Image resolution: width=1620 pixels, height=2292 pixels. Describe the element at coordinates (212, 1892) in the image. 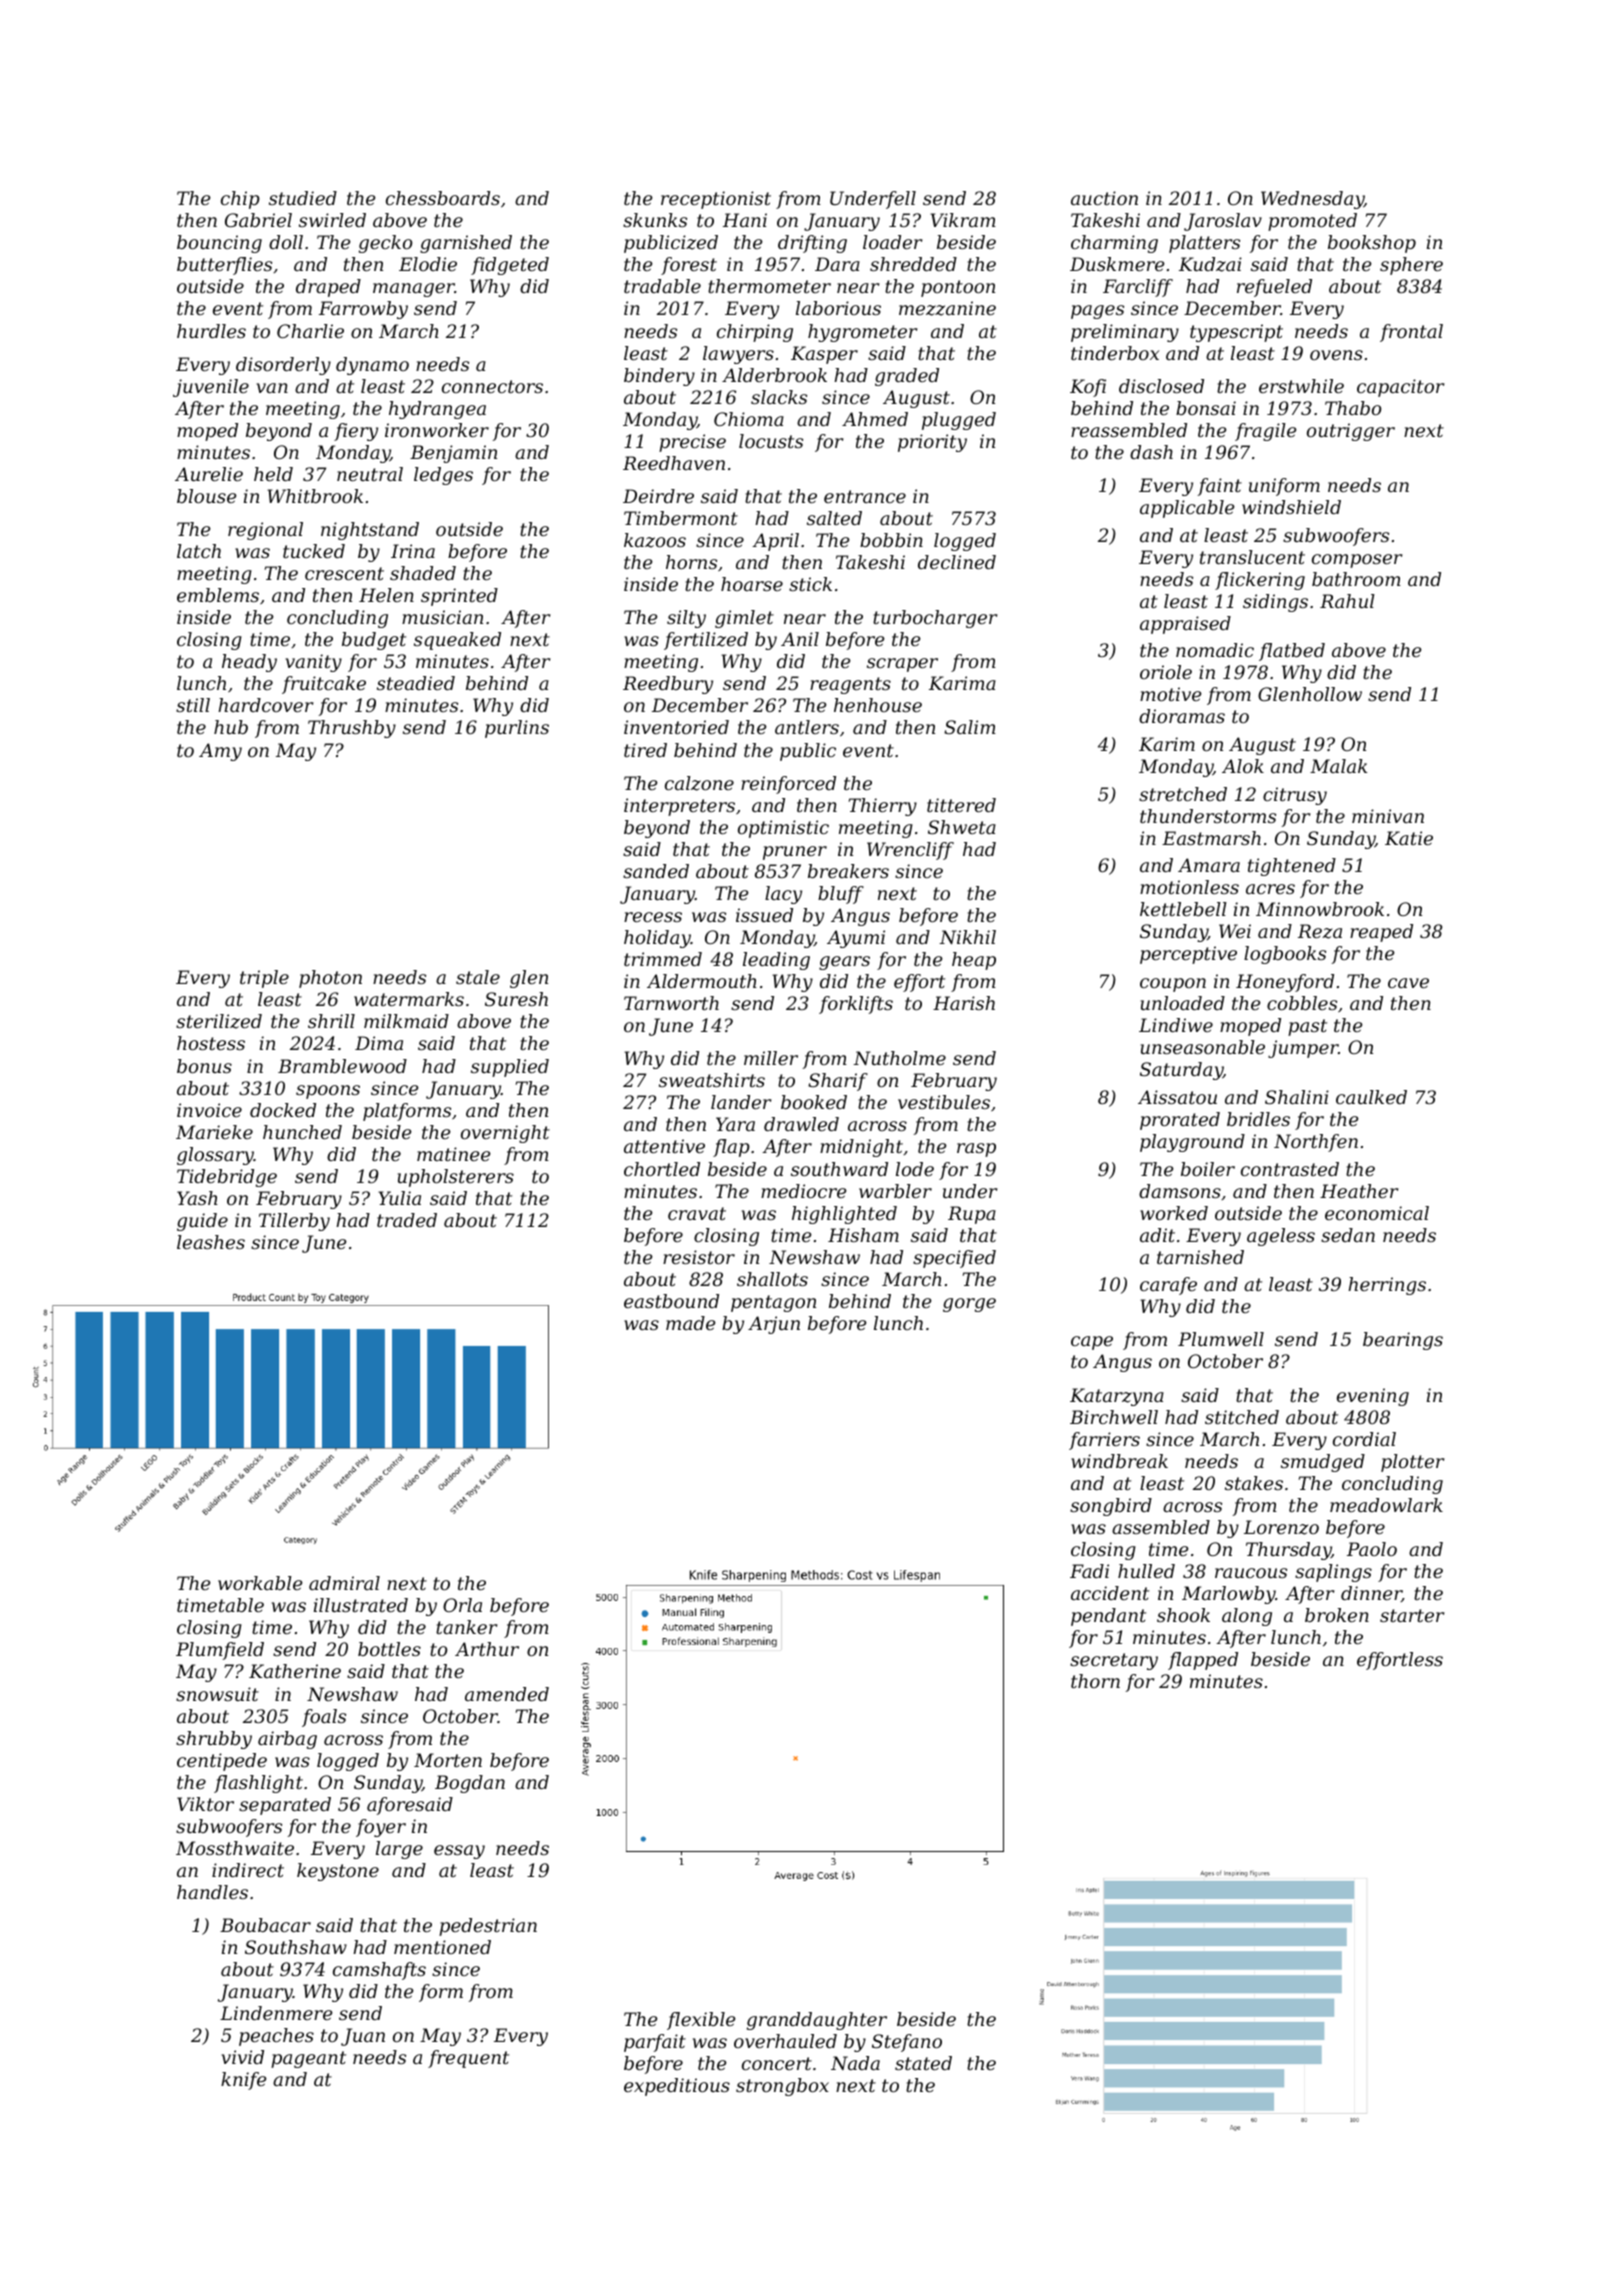

I see `handles` at that location.
